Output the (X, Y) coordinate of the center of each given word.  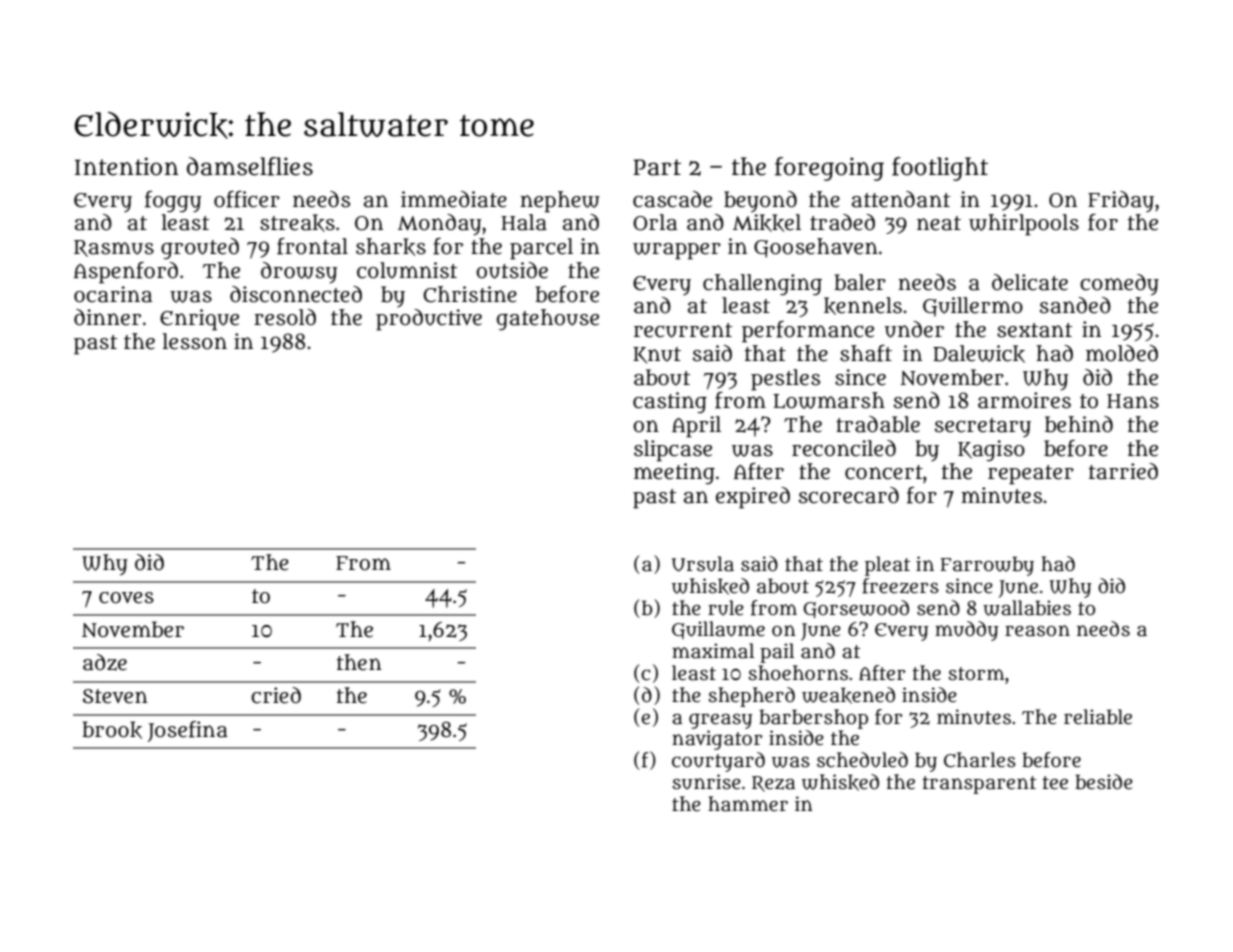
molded (1122, 353)
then (359, 662)
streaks (297, 223)
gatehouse (548, 319)
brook (112, 730)
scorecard (849, 495)
